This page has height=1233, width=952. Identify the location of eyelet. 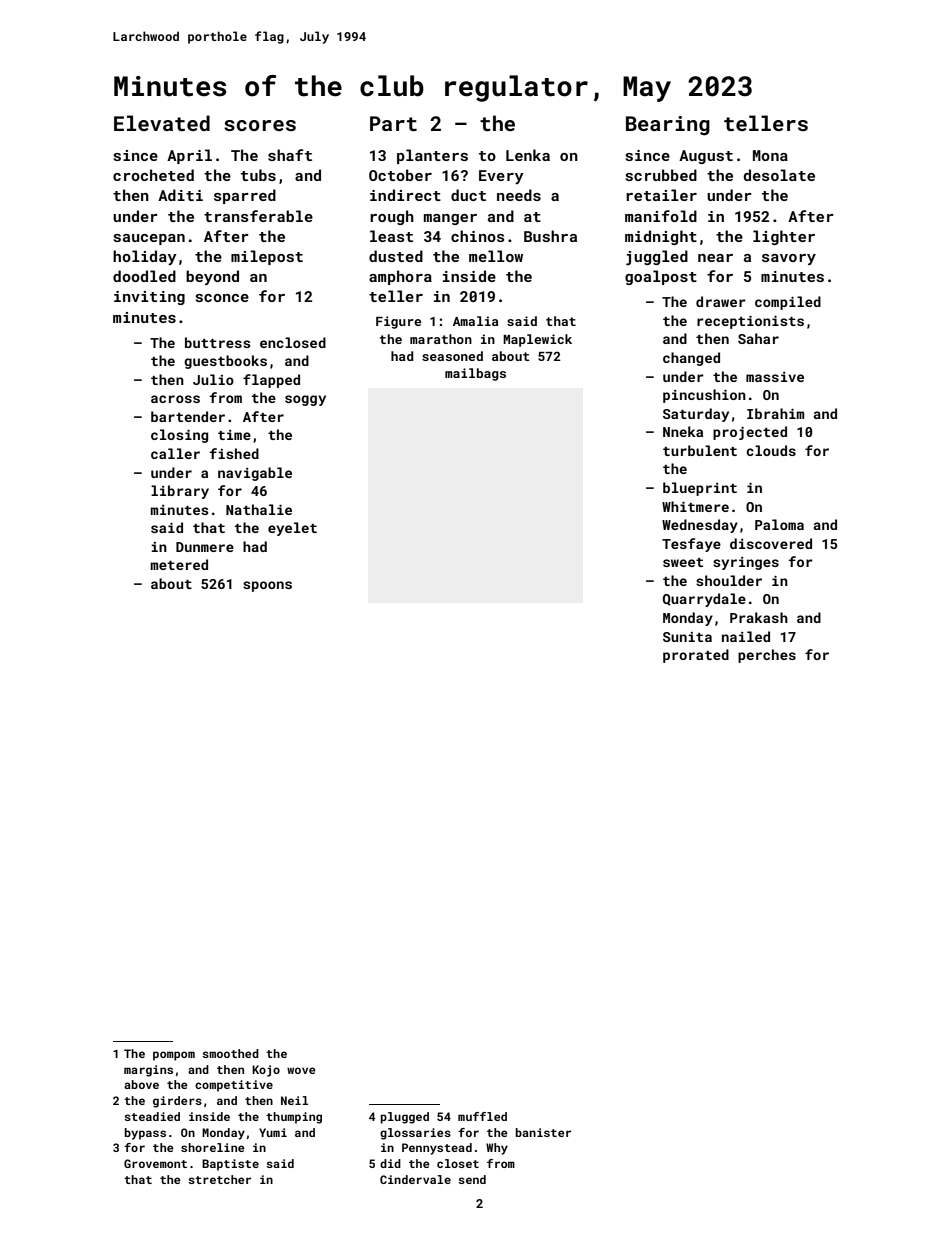
(292, 529).
